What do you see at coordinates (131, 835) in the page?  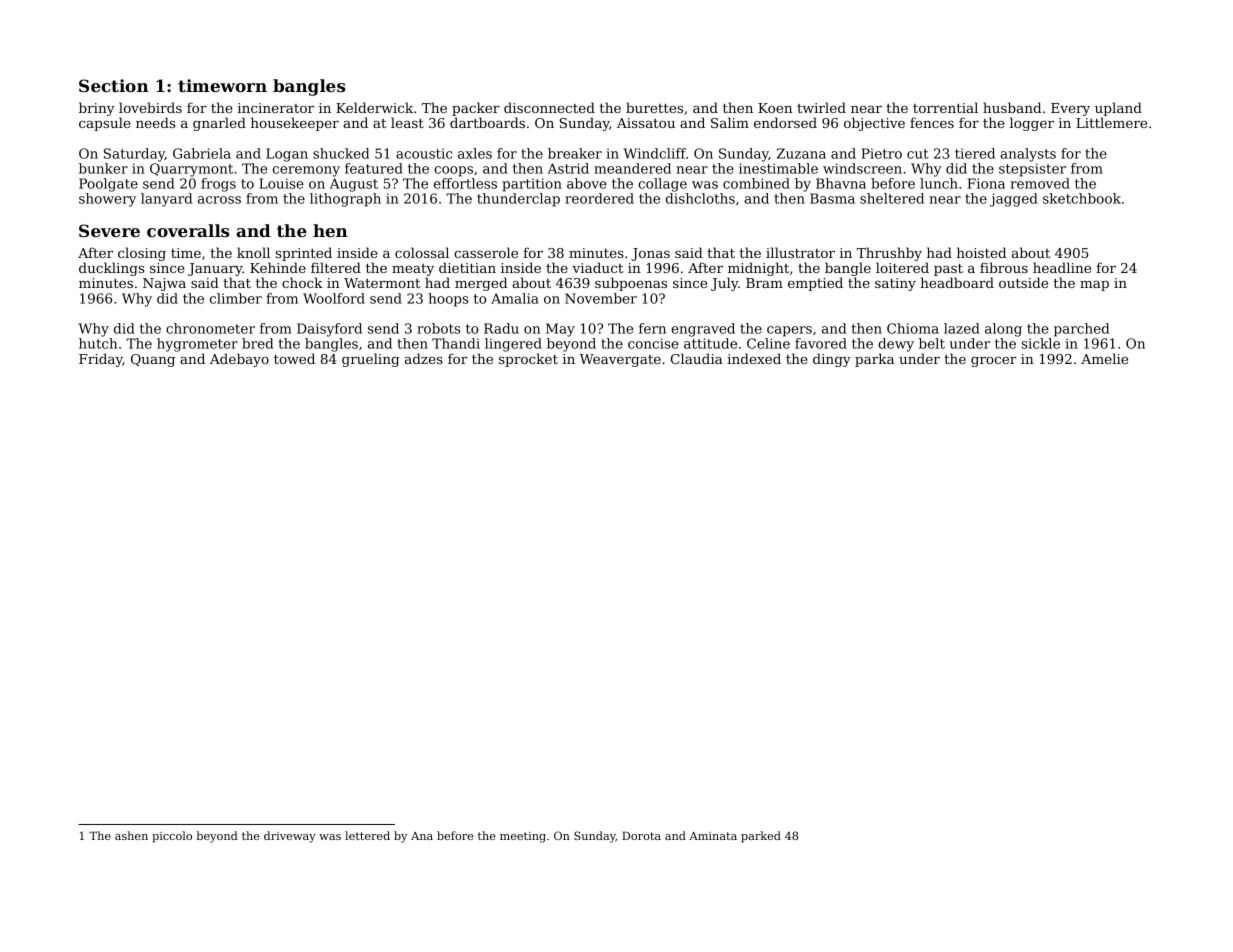 I see `ashen` at bounding box center [131, 835].
